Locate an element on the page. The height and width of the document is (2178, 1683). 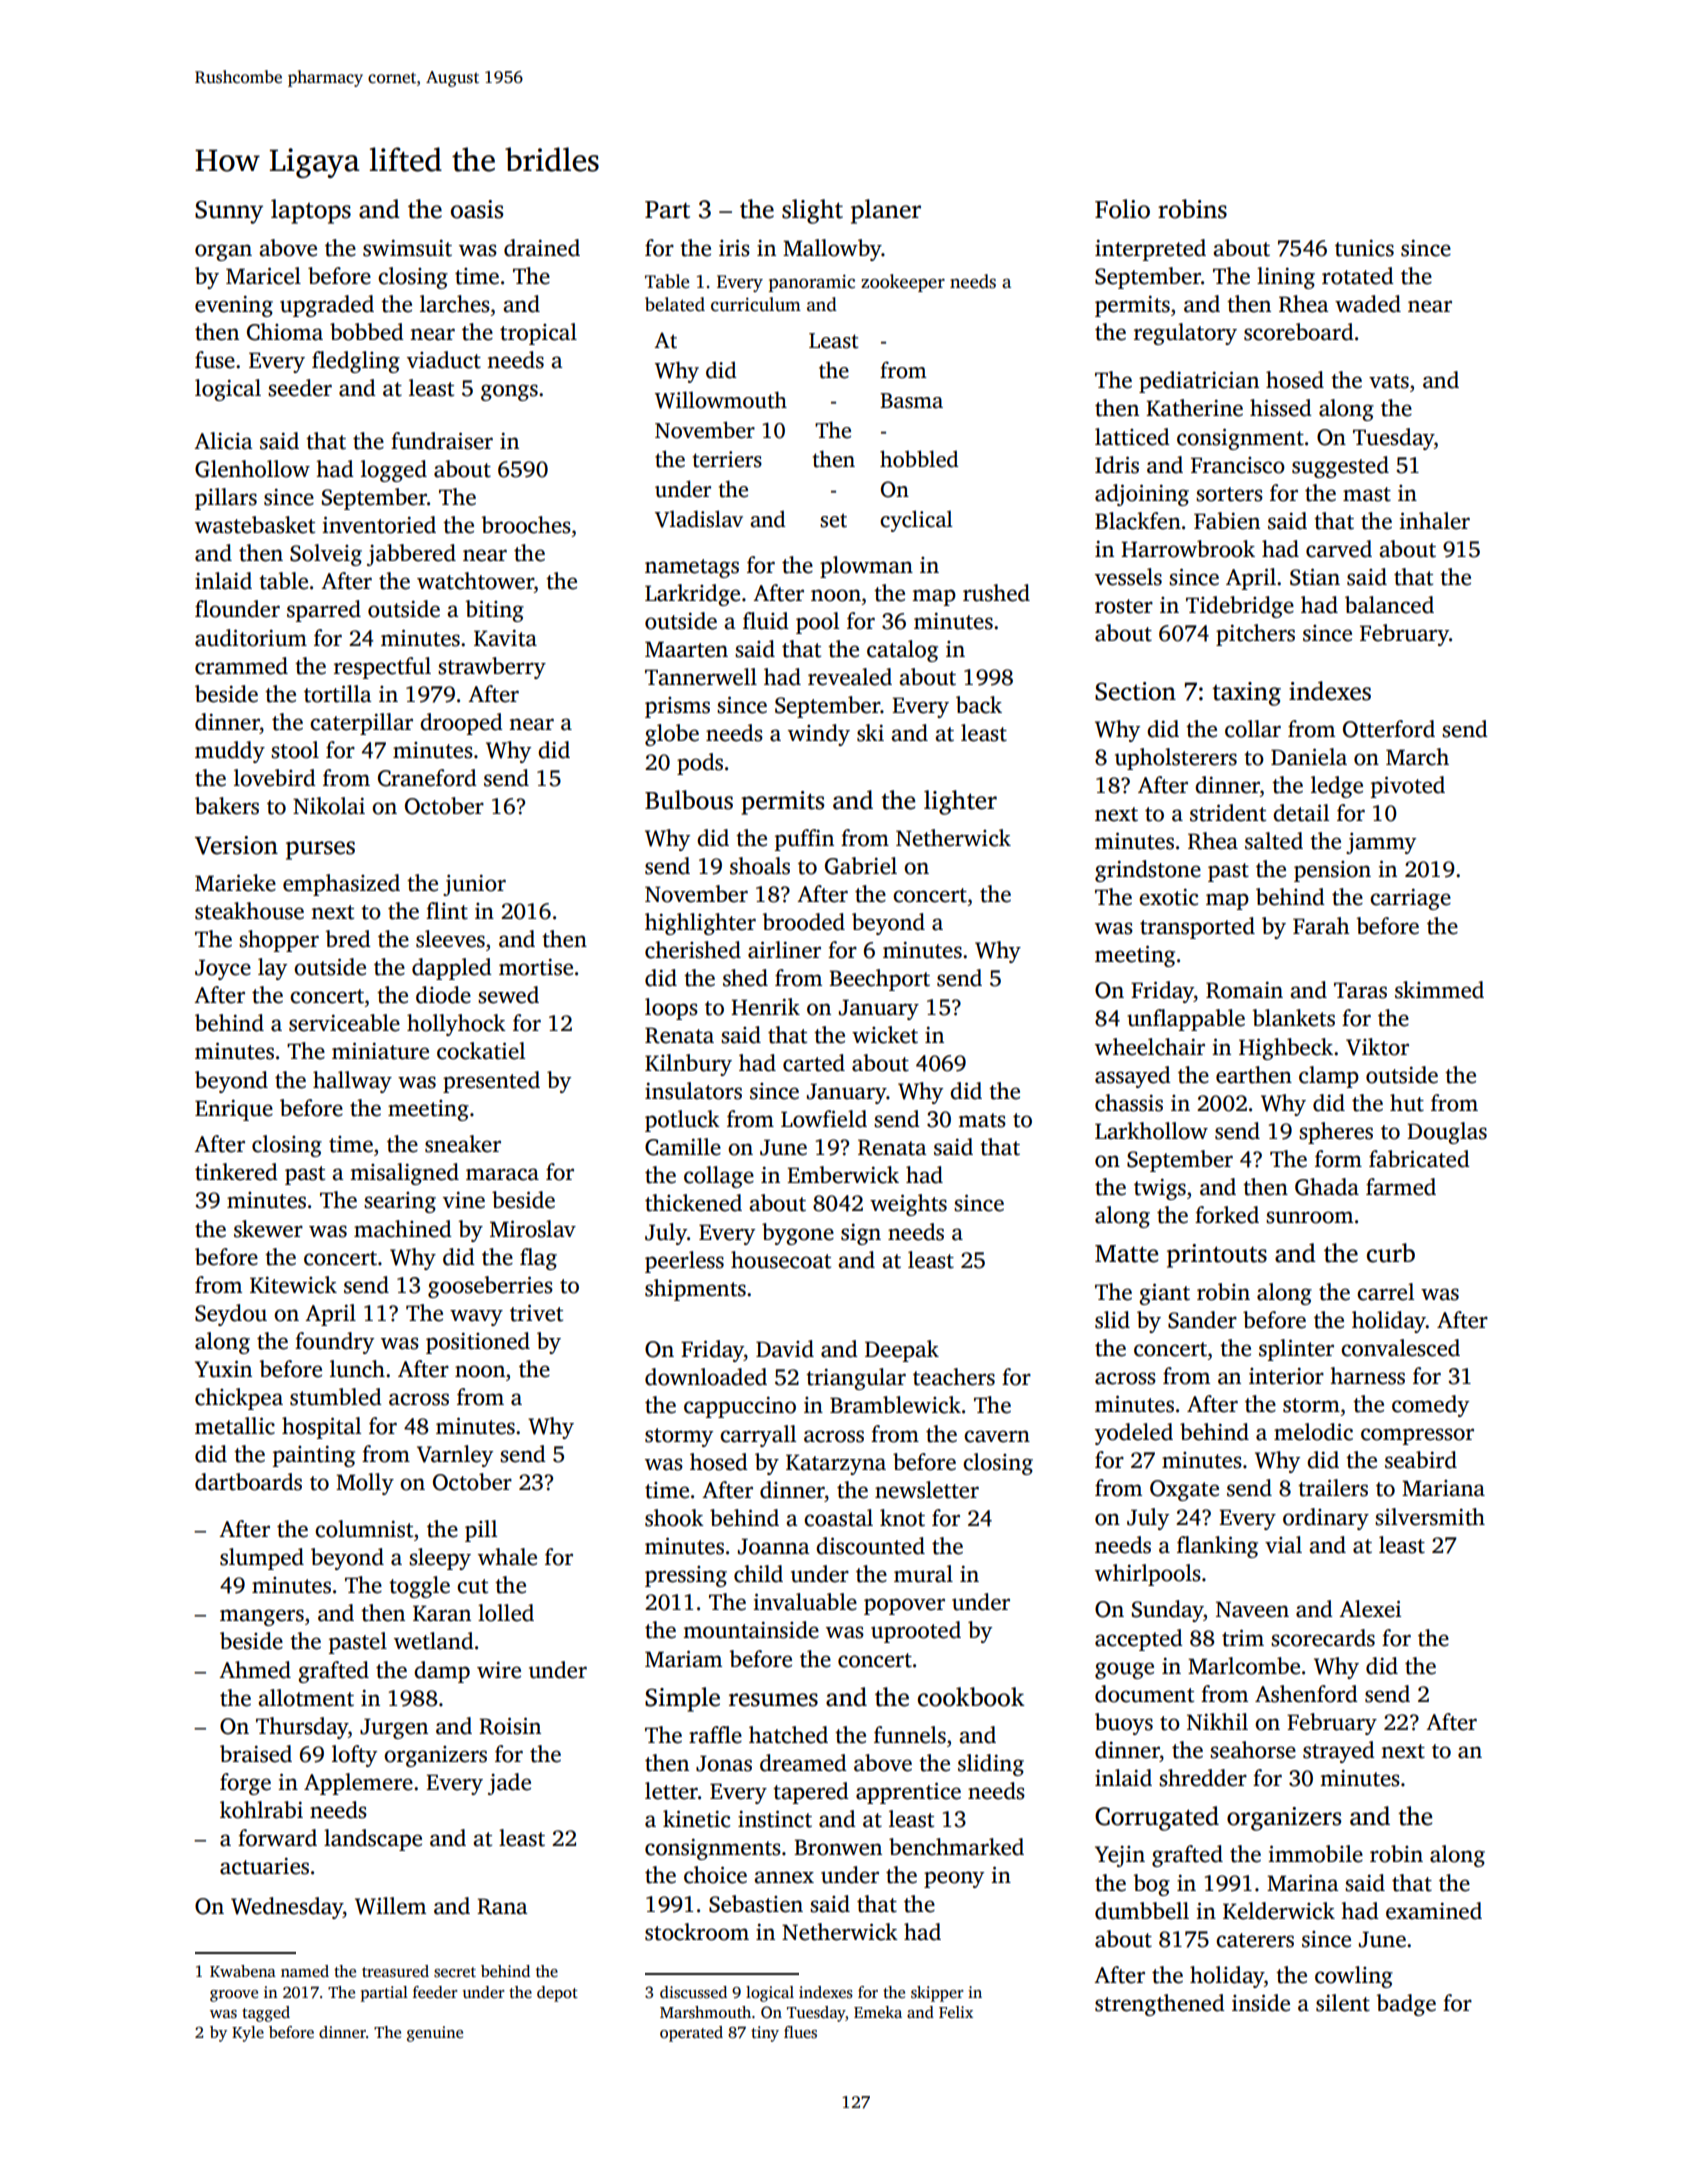
trailers is located at coordinates (1333, 1488).
